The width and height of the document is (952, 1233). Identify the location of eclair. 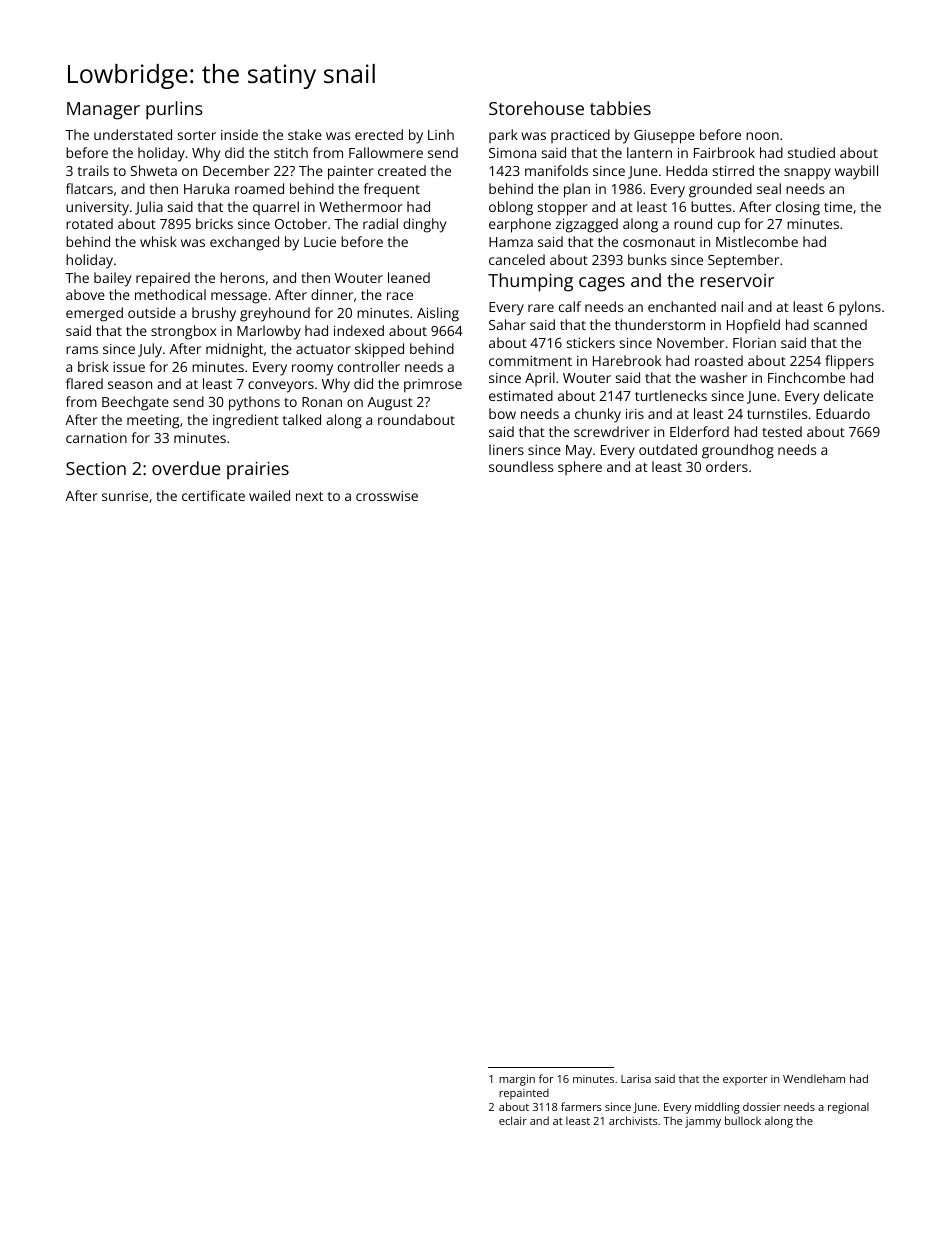
(513, 1120).
